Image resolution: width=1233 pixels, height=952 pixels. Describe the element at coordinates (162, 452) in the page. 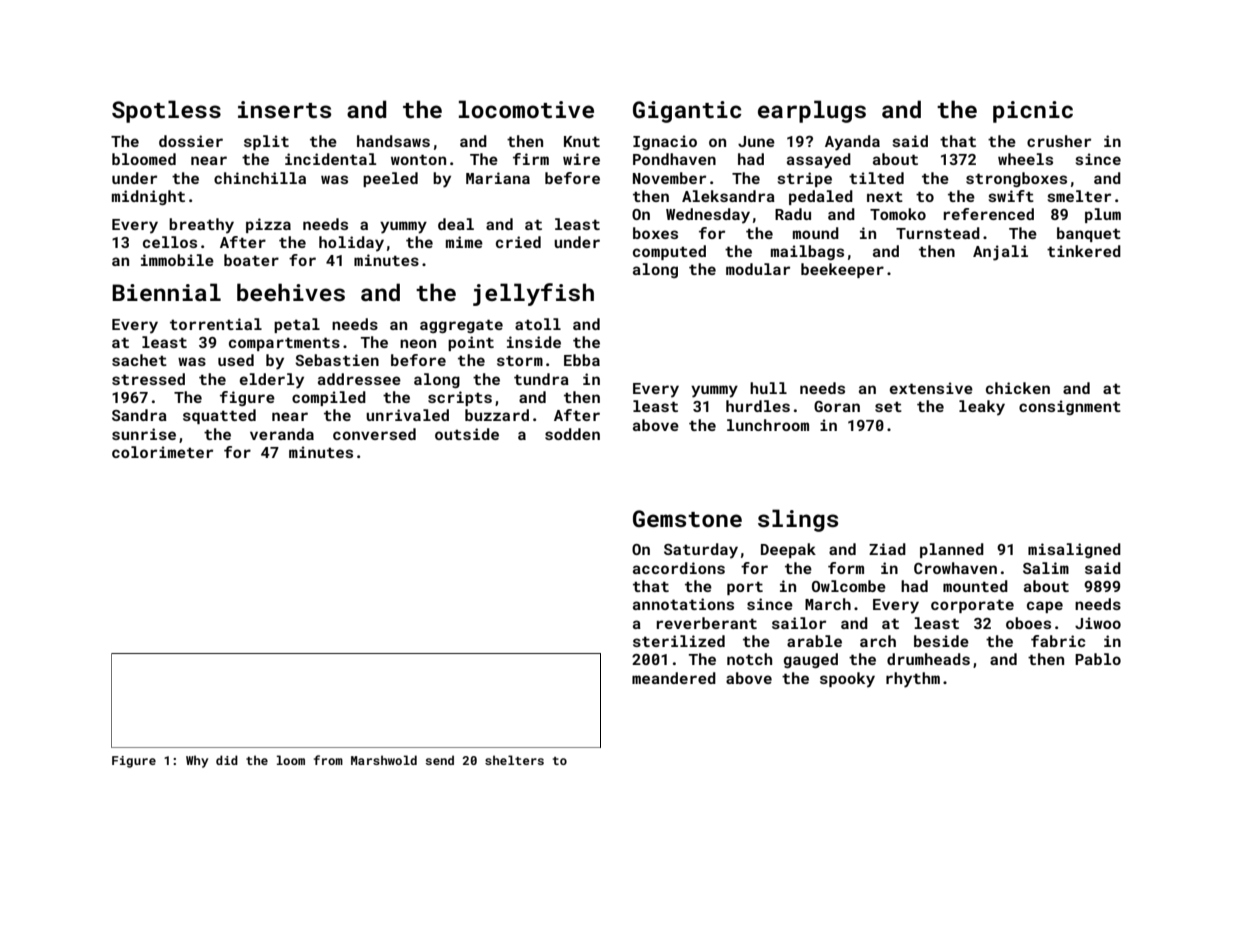

I see `colorimeter` at that location.
